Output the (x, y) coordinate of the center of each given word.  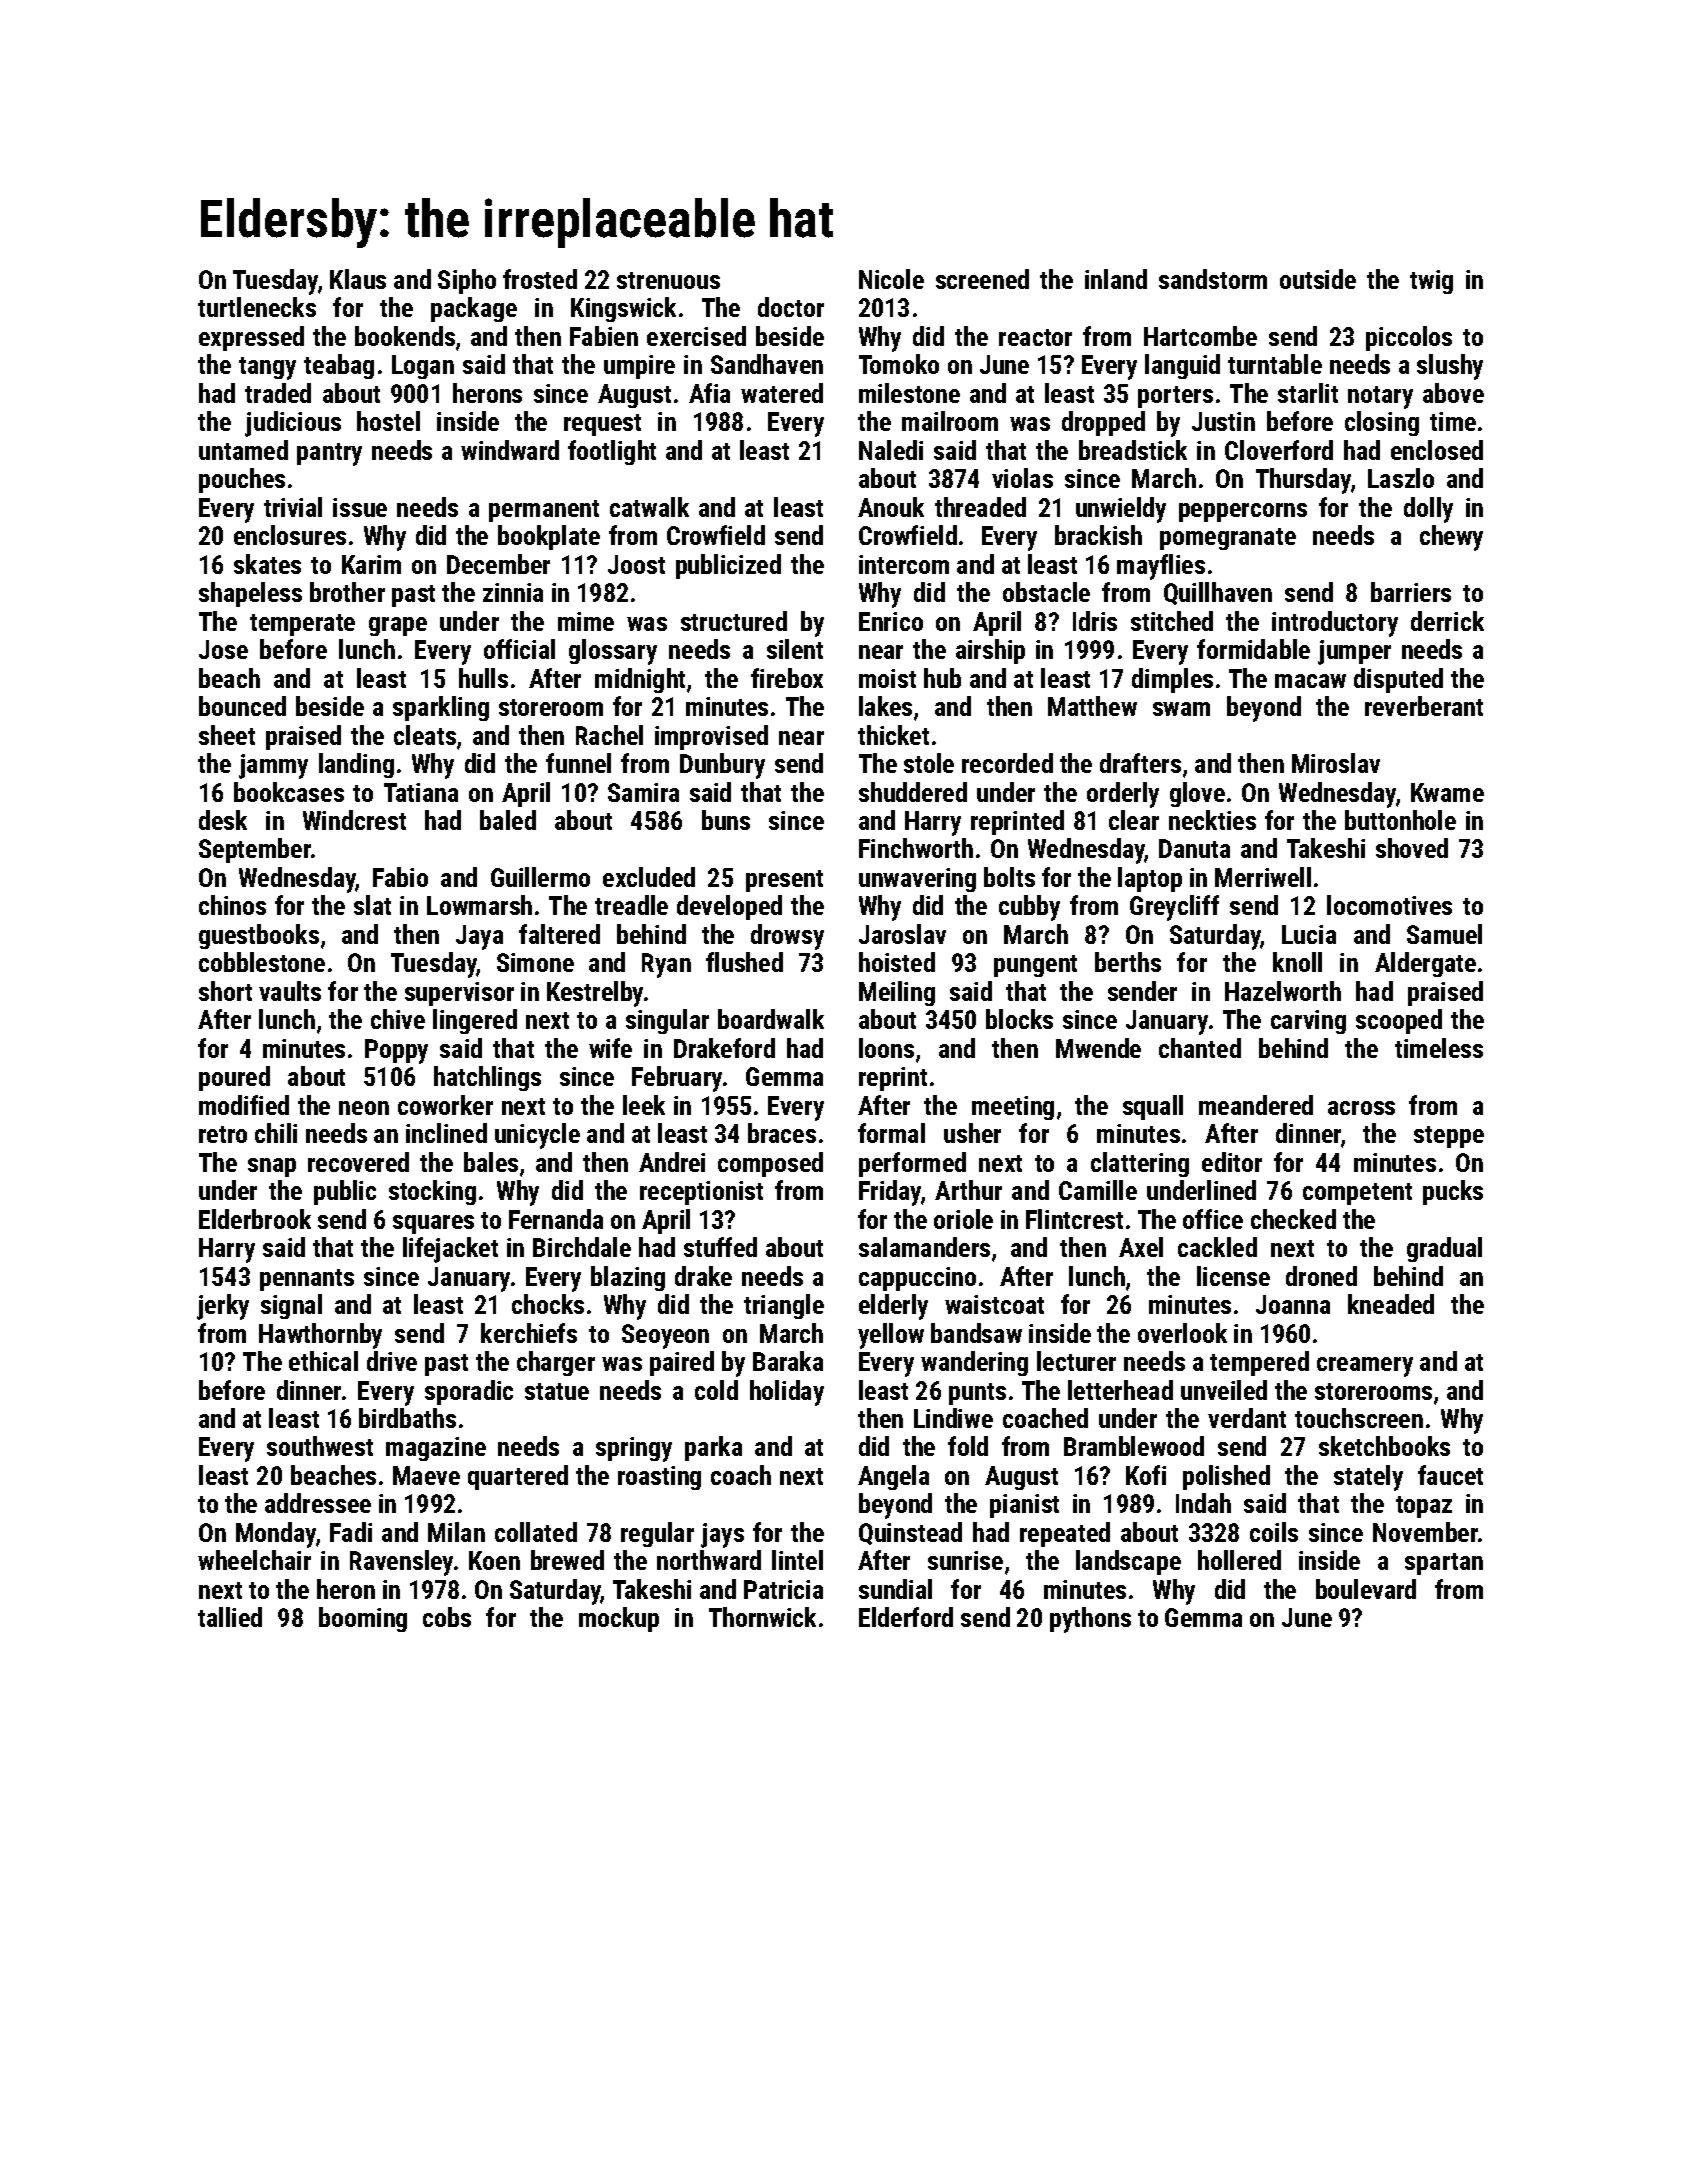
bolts (1009, 877)
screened (982, 279)
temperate (302, 625)
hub (942, 678)
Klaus (358, 279)
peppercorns (1243, 512)
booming (363, 1619)
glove (1197, 794)
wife (610, 1048)
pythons (1090, 1620)
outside (1318, 279)
